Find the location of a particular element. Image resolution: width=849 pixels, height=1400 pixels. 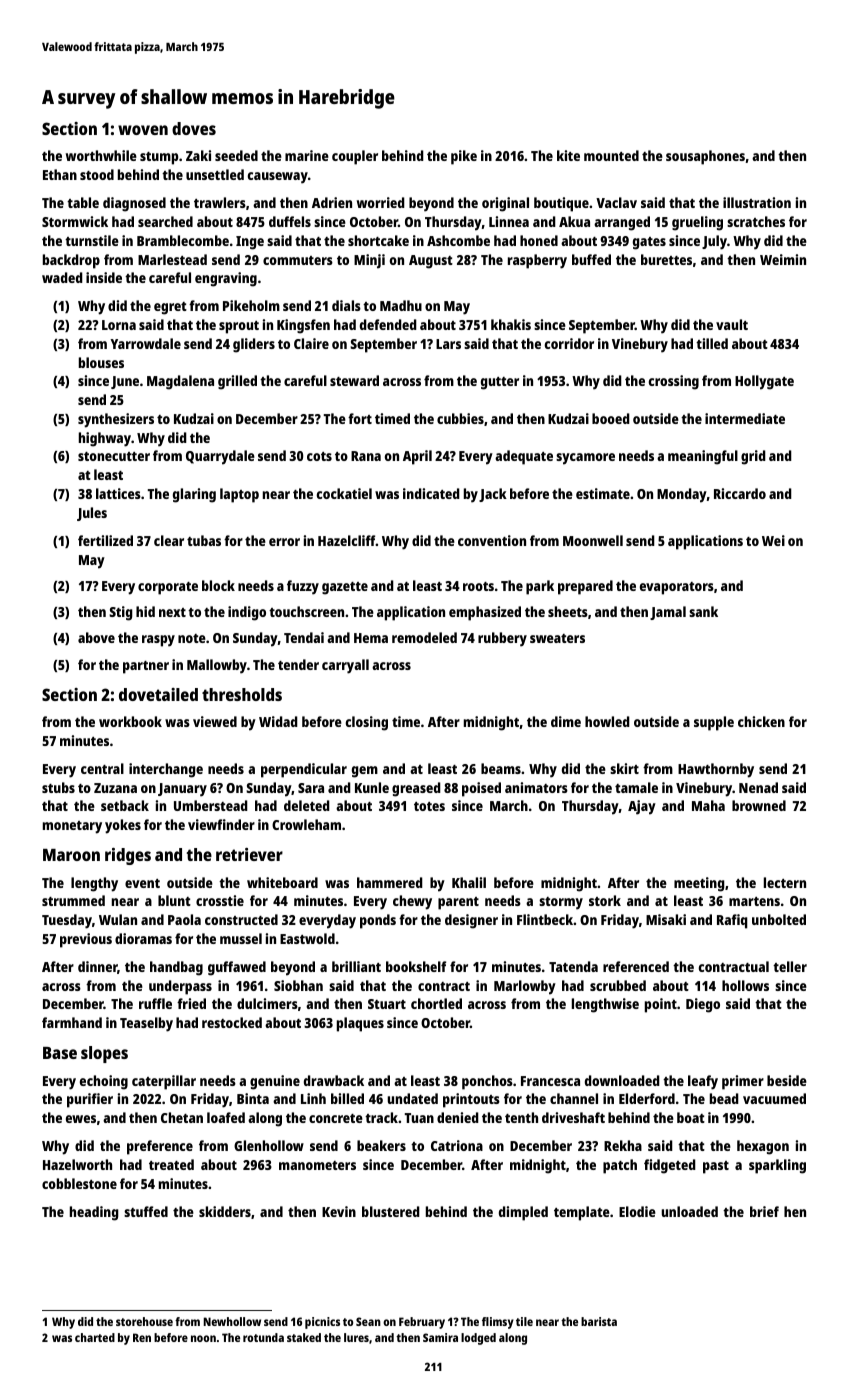

Madhu is located at coordinates (401, 305).
